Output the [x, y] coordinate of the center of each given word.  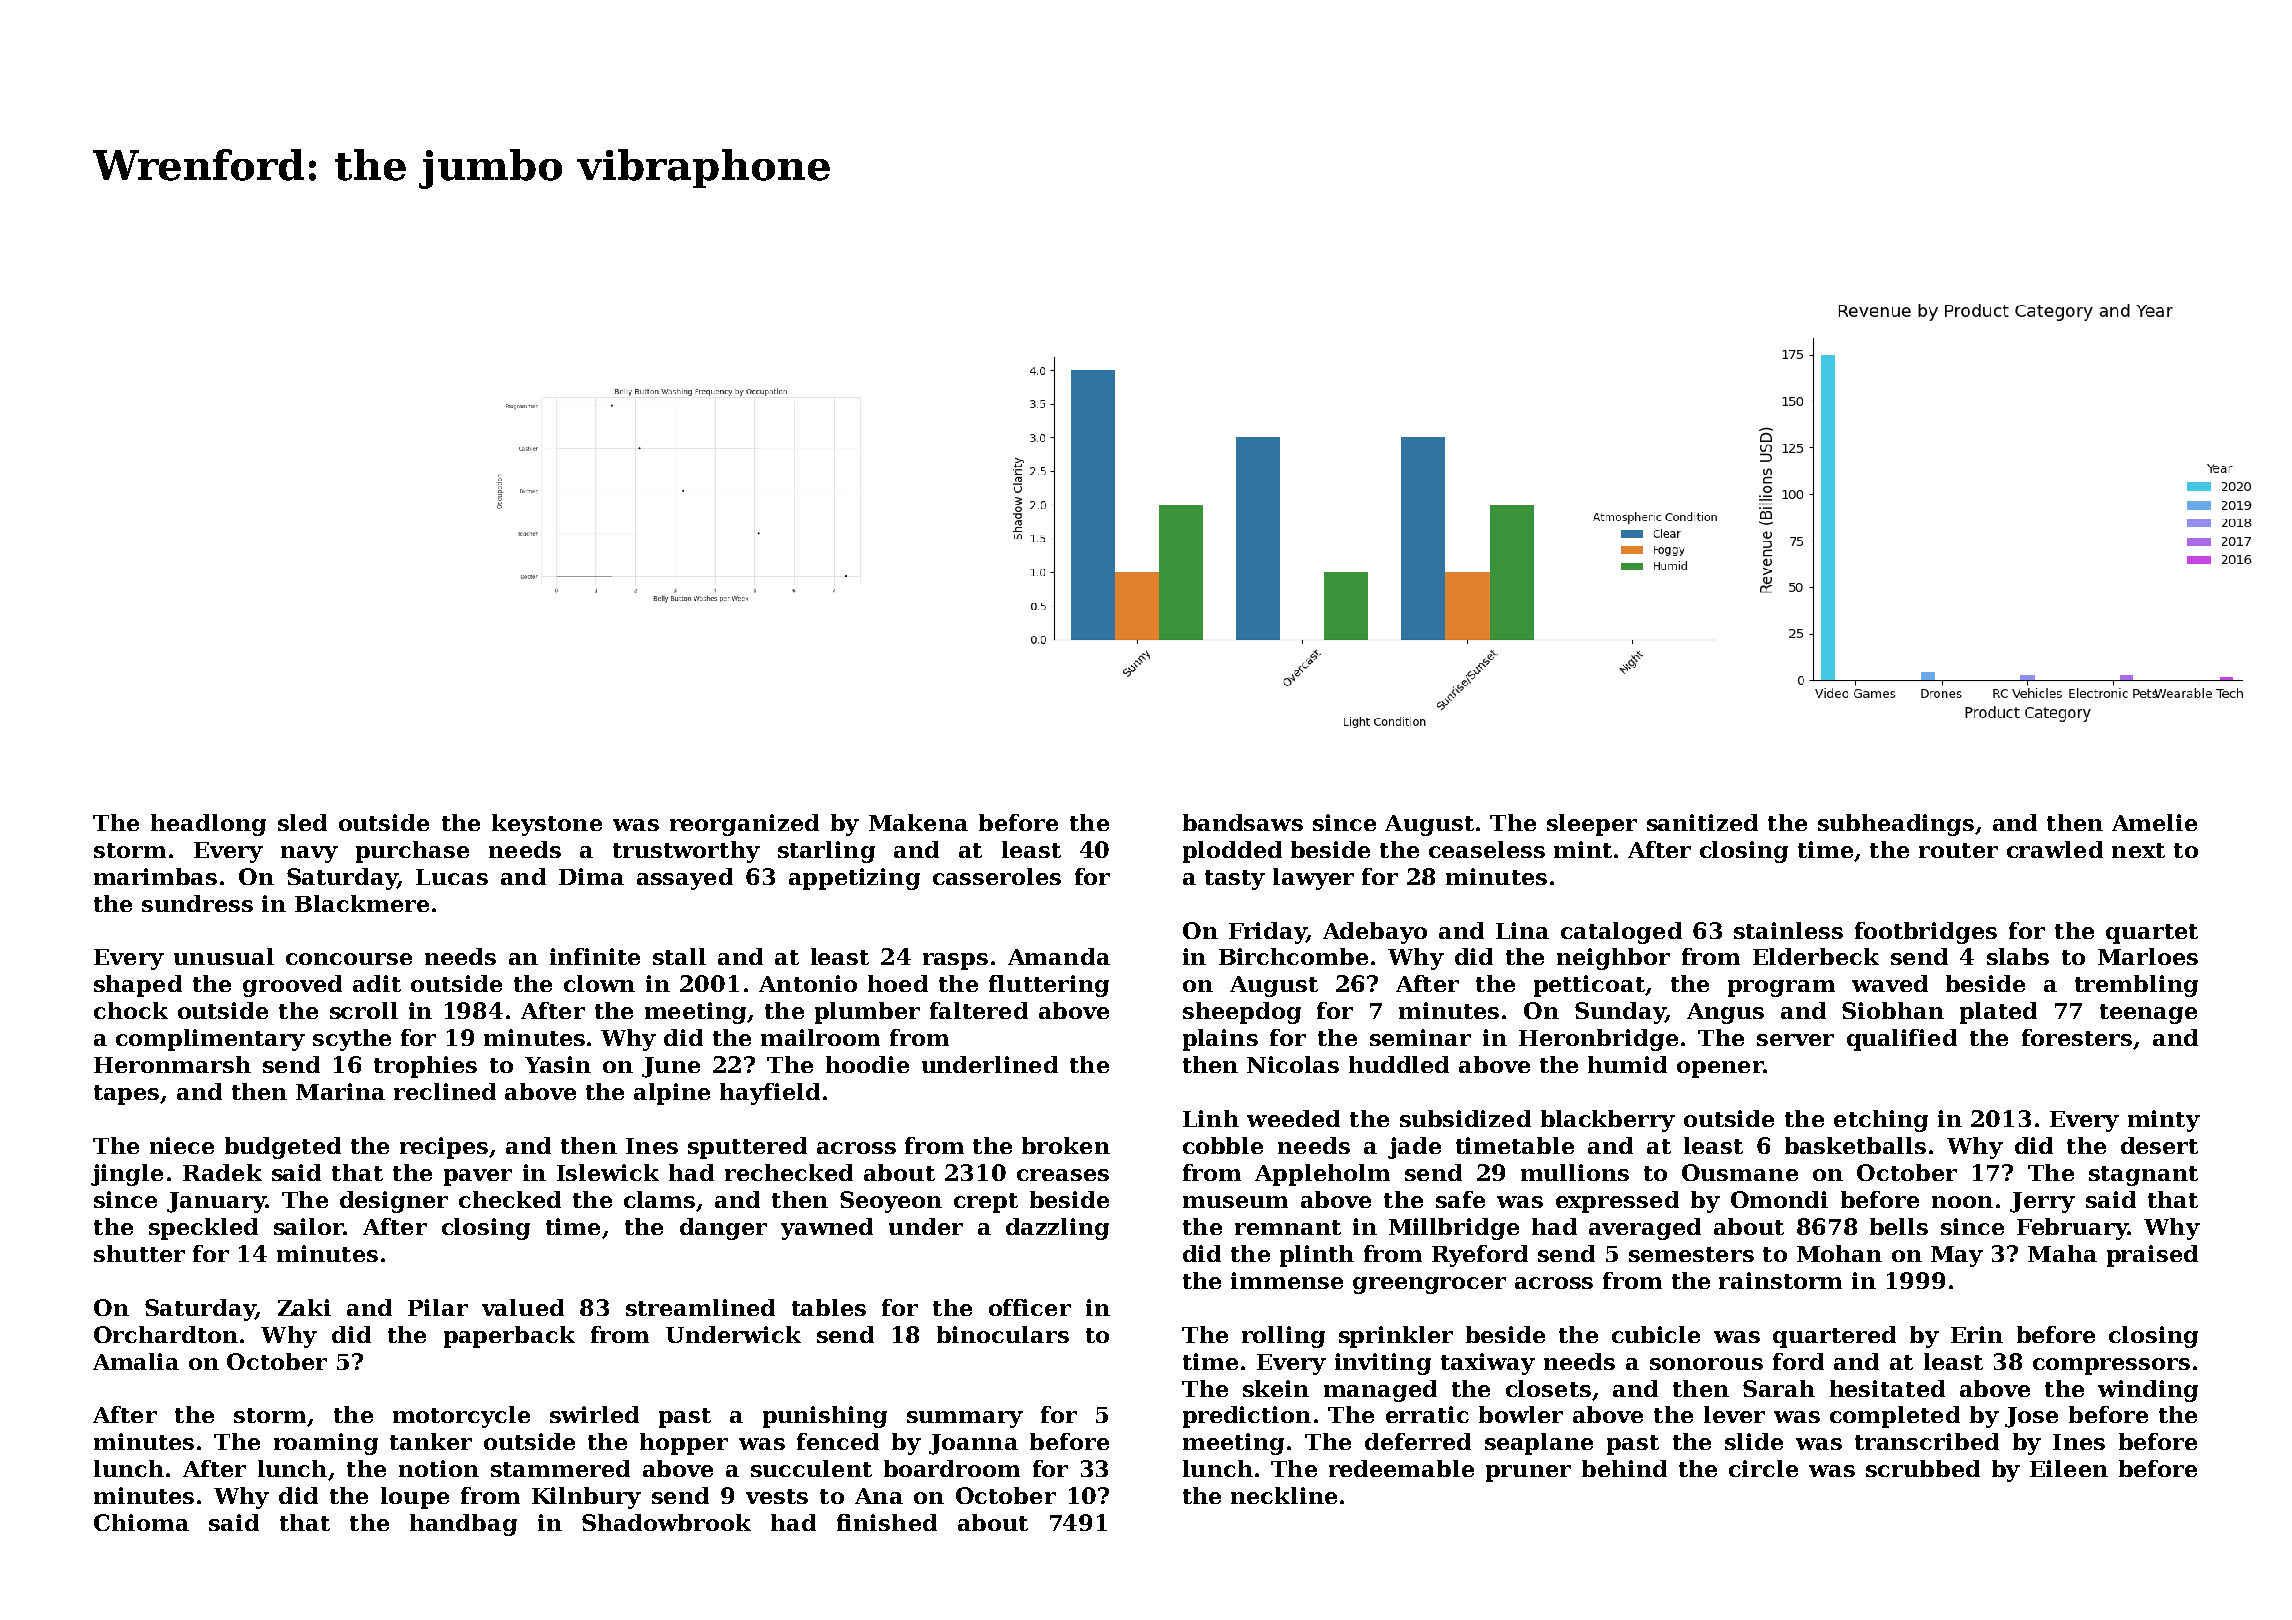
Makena [918, 822]
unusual [224, 956]
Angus [1725, 1013]
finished [887, 1522]
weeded [1293, 1118]
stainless [1788, 930]
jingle [127, 1175]
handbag [463, 1525]
